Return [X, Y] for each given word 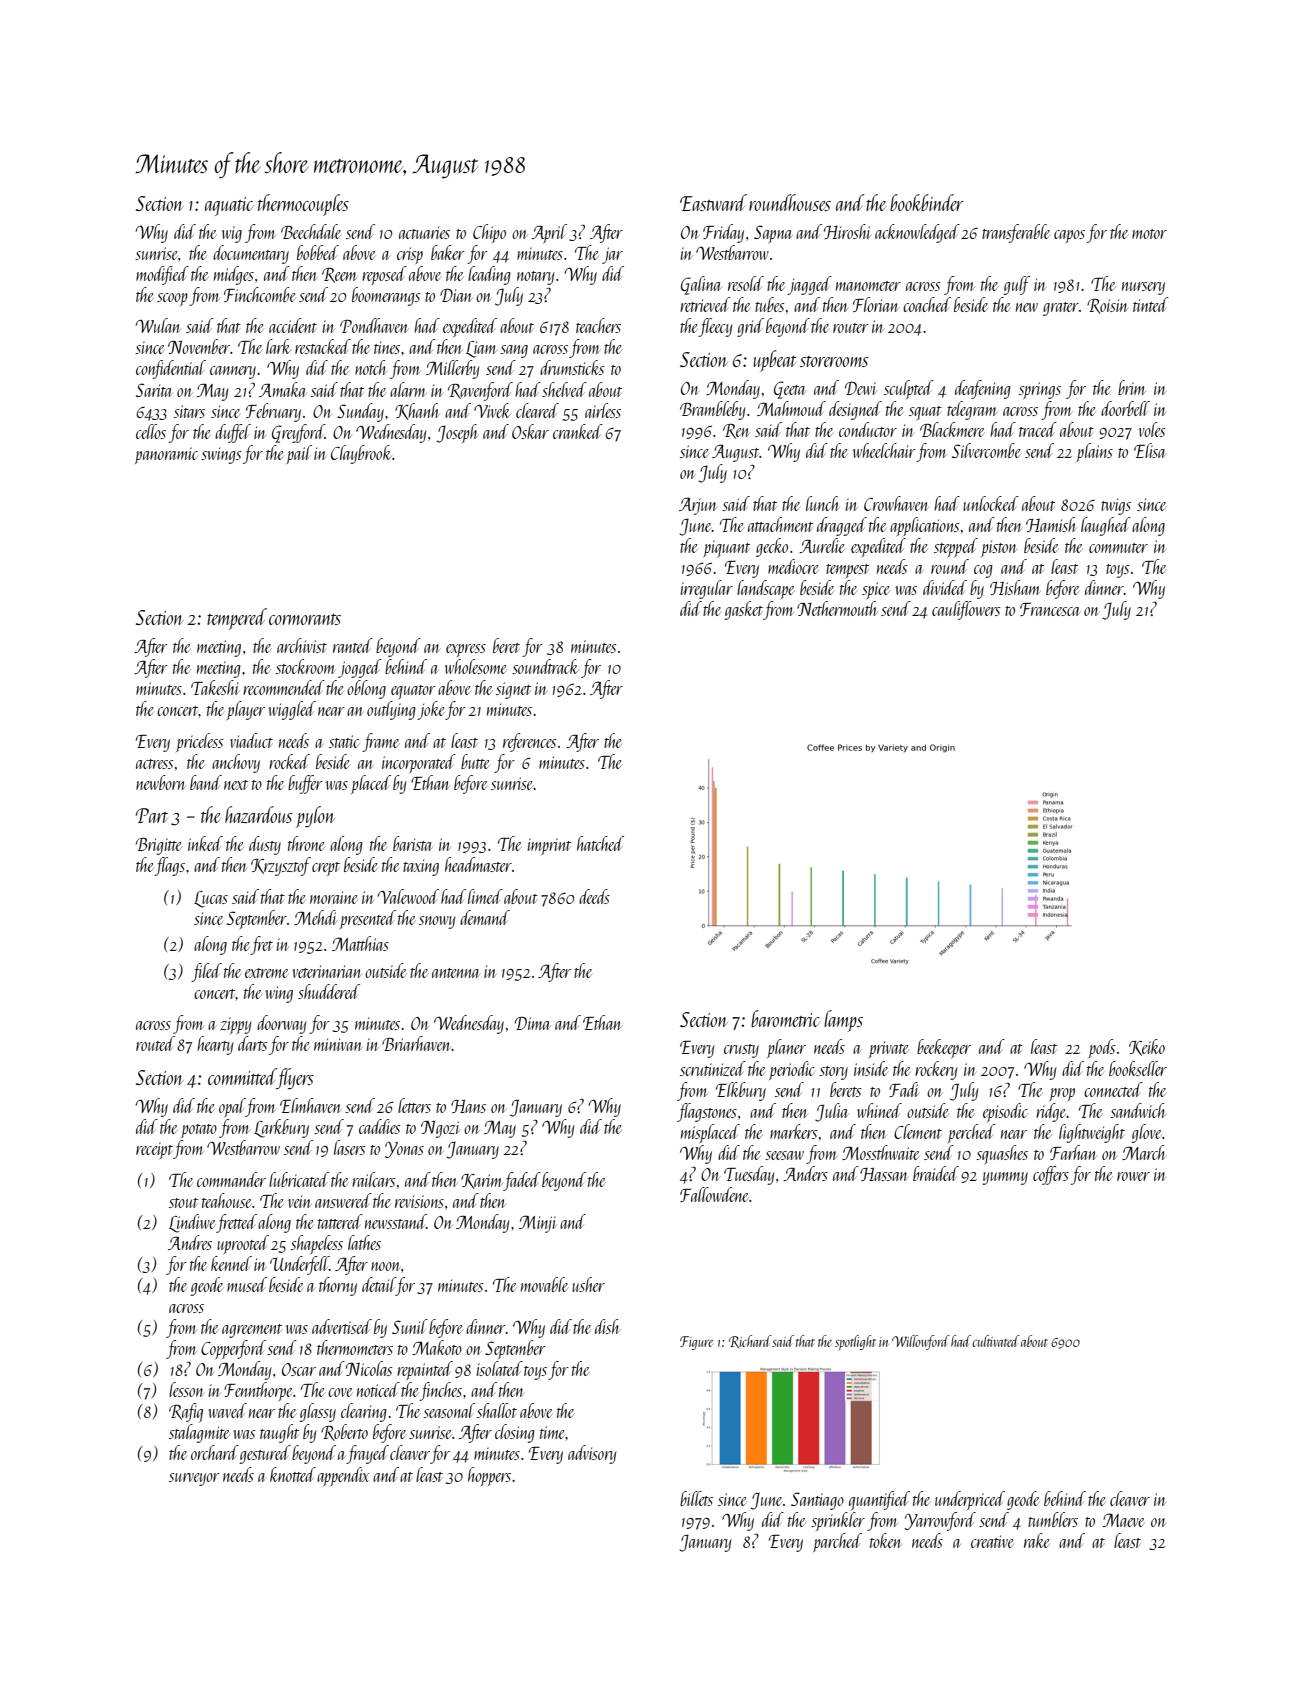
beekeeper [944, 1048]
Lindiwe [192, 1223]
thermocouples [303, 205]
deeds [594, 896]
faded [522, 1181]
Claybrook [361, 454]
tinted [1151, 304]
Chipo [489, 233]
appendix [343, 1476]
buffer [305, 784]
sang [514, 351]
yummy [1005, 1178]
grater [1061, 309]
